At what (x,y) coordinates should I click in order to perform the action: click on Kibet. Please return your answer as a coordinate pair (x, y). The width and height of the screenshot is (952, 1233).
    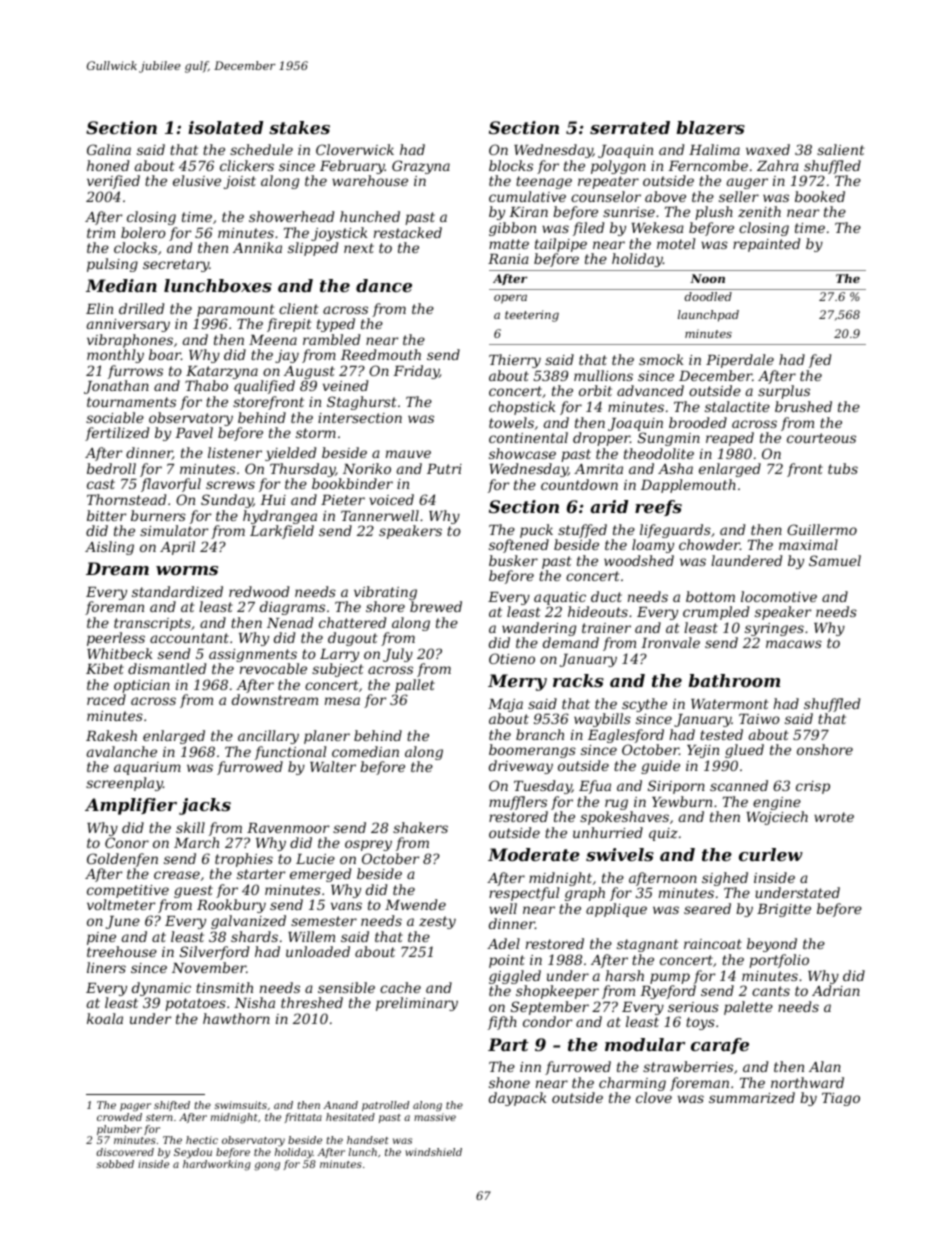
    Looking at the image, I should click on (105, 668).
